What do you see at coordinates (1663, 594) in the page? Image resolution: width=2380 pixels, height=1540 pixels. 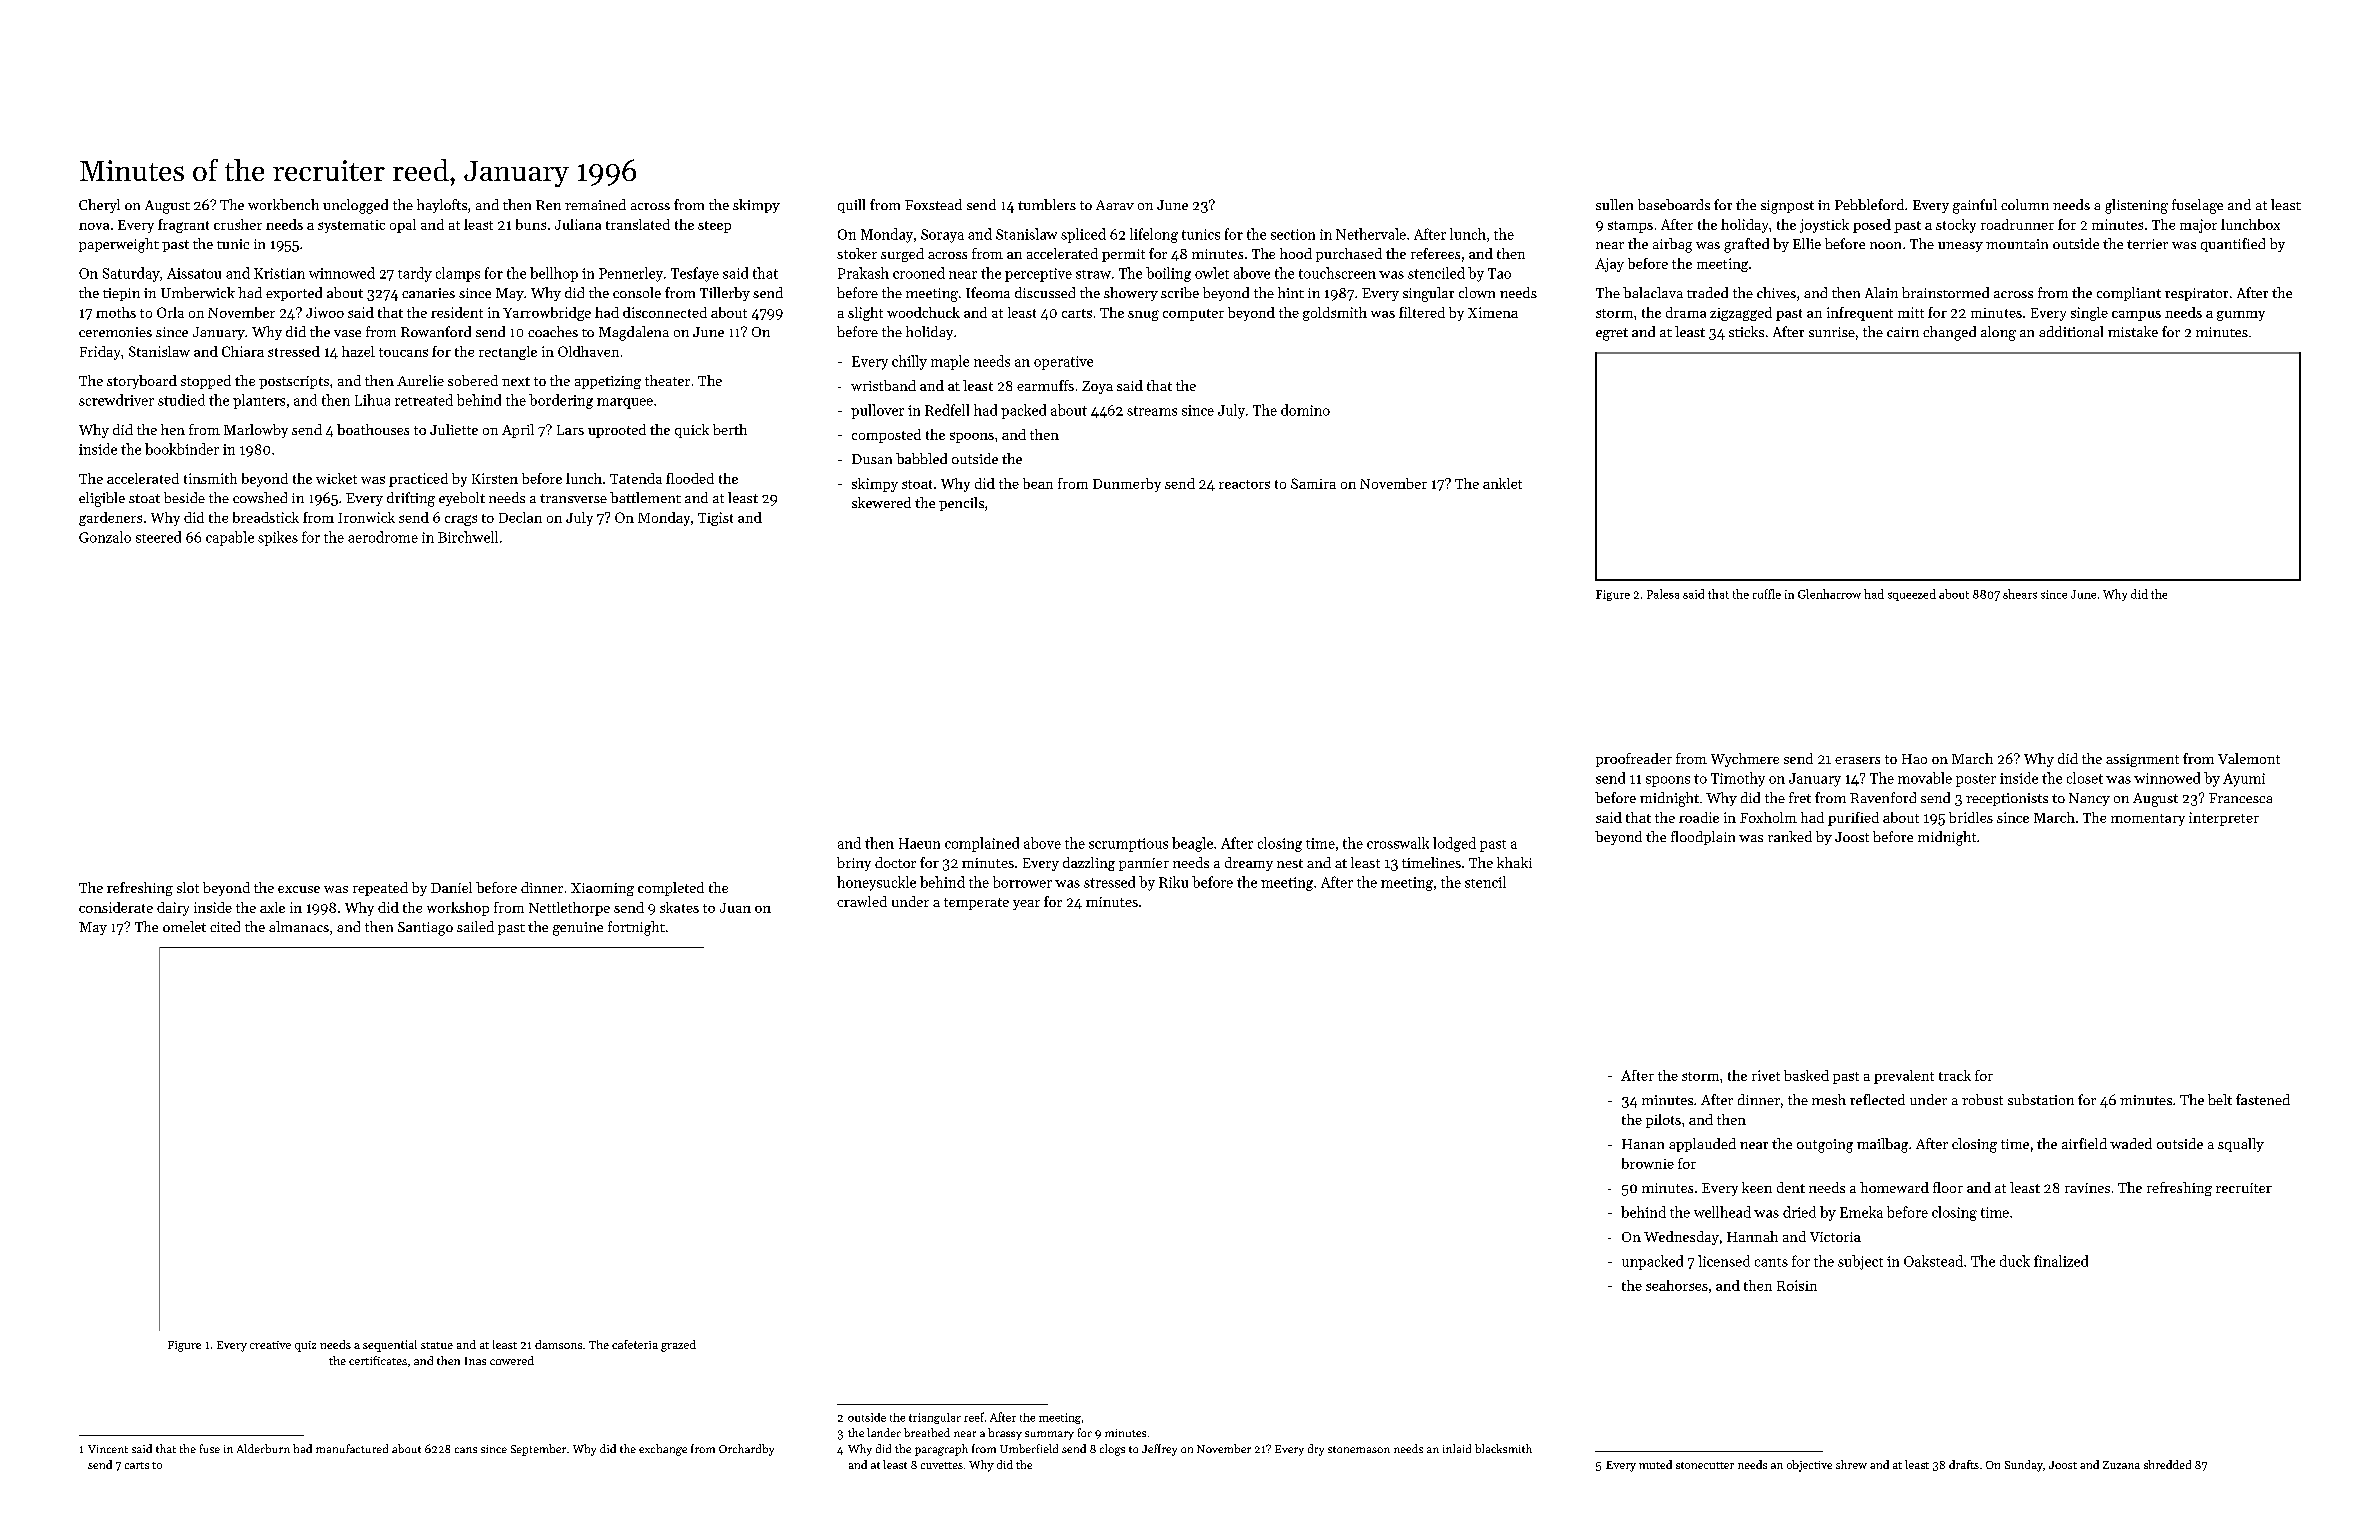 I see `Palesa` at bounding box center [1663, 594].
